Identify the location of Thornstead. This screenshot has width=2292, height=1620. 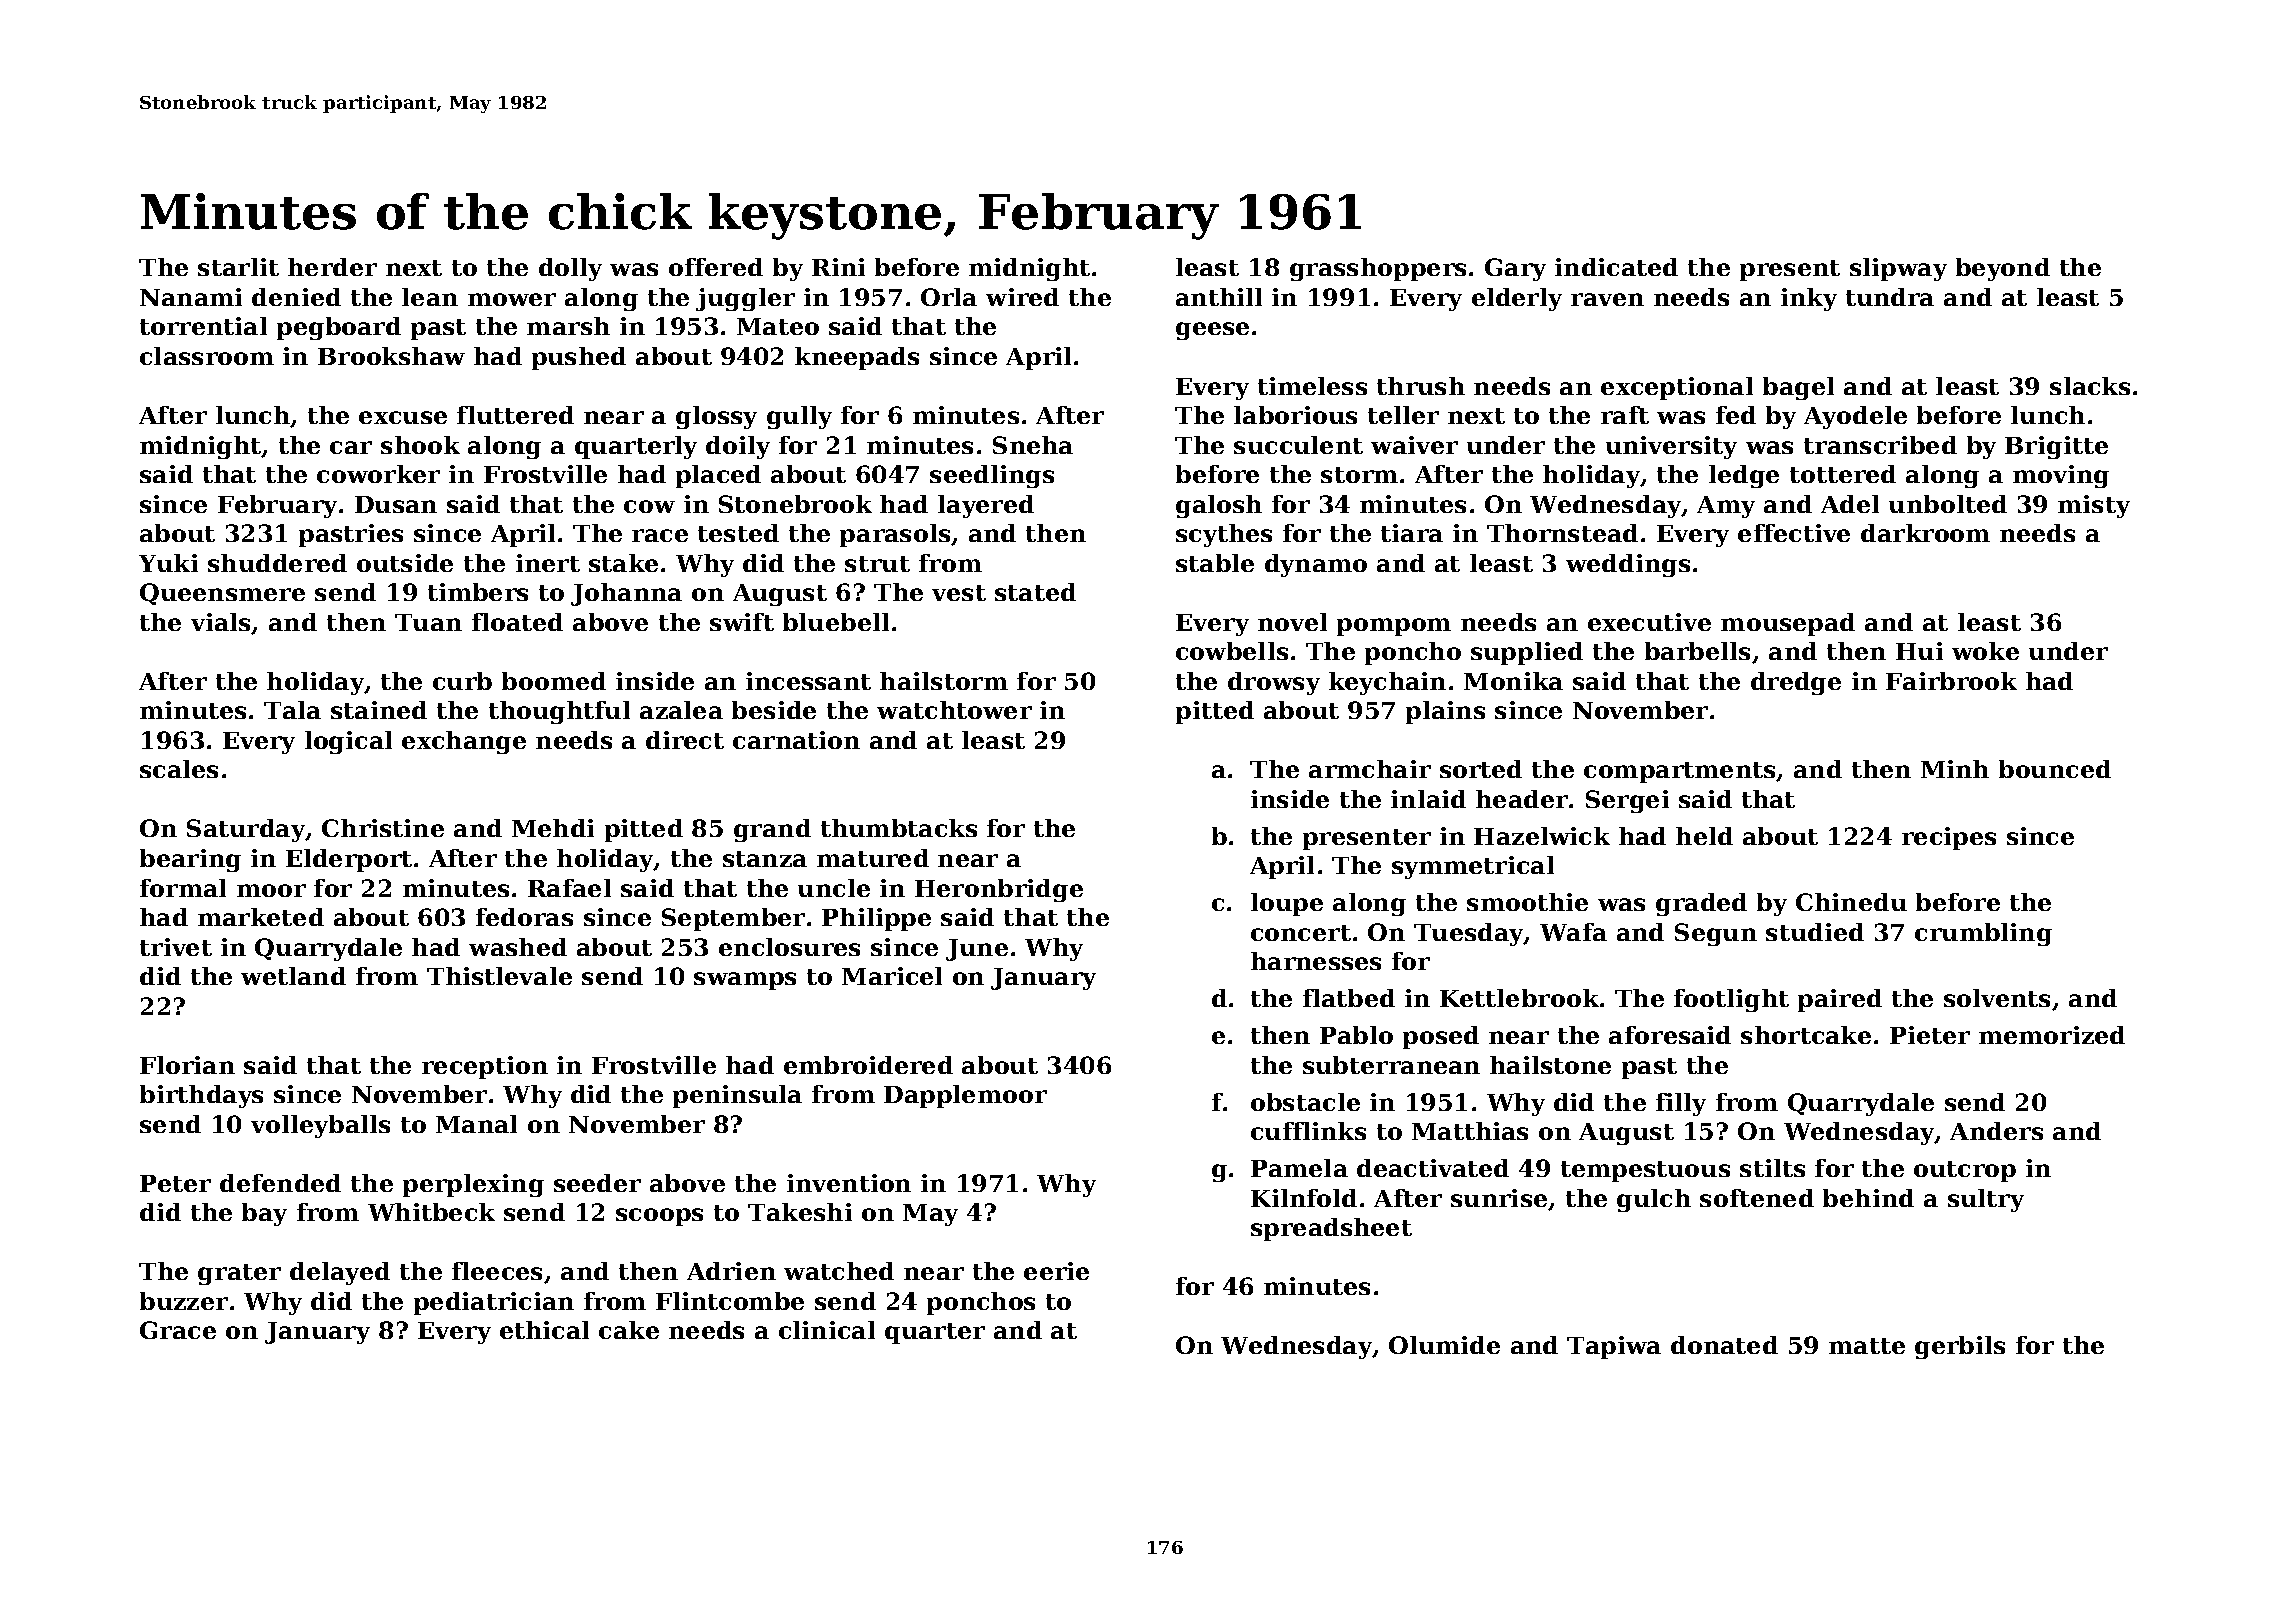
(1562, 533).
